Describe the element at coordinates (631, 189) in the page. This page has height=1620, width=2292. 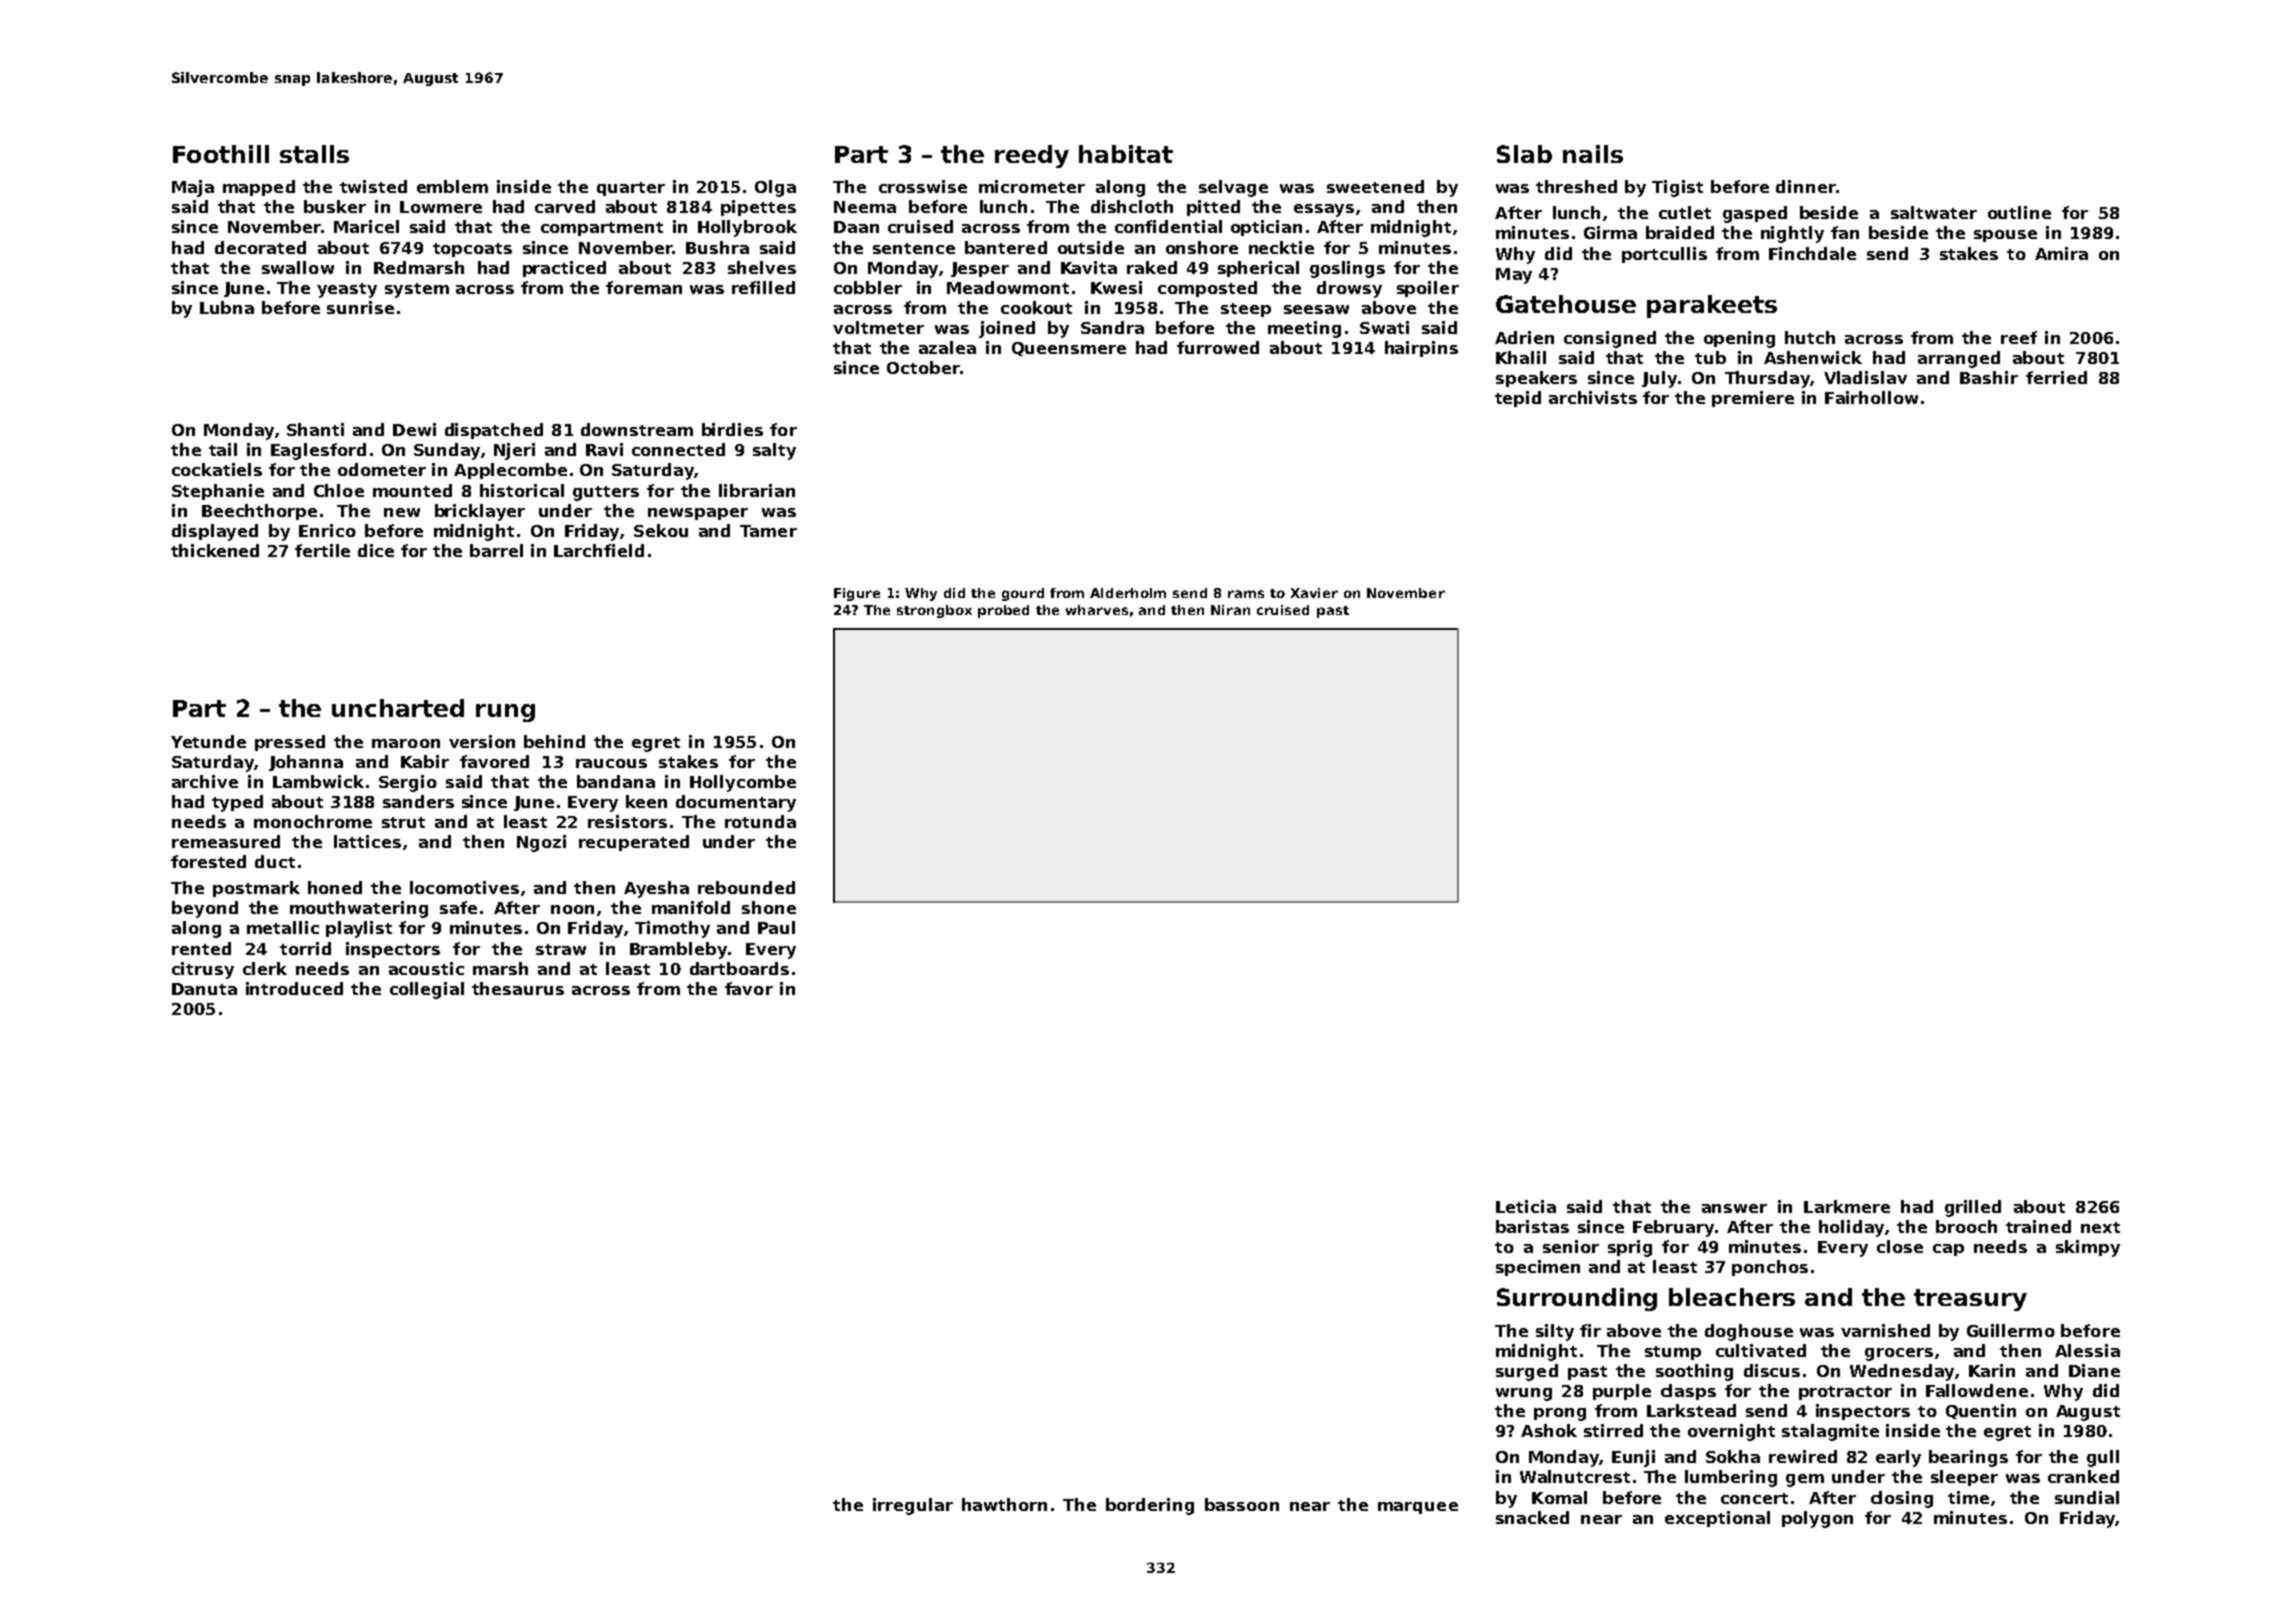
I see `quarter` at that location.
